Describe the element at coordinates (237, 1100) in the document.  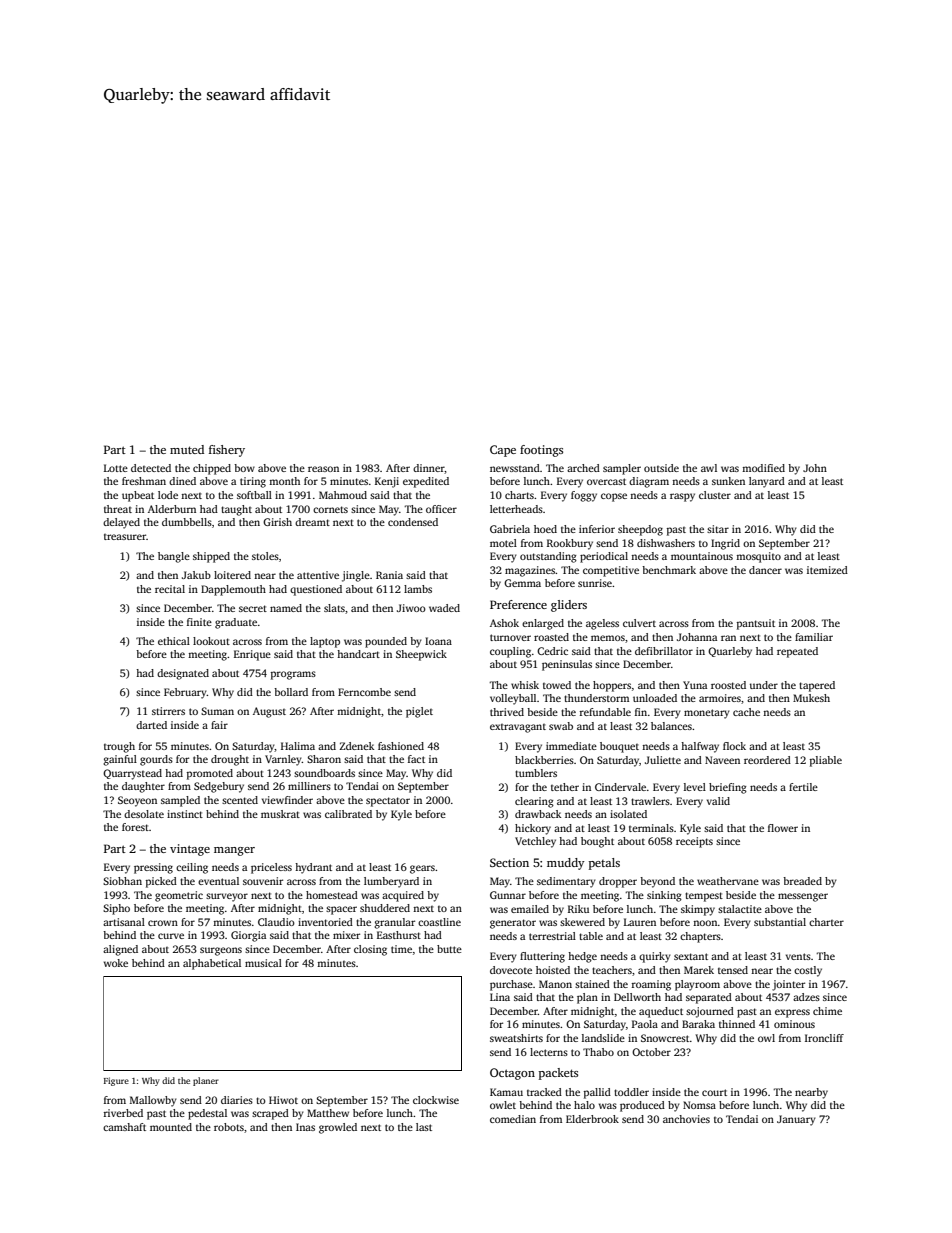
I see `diaries` at that location.
